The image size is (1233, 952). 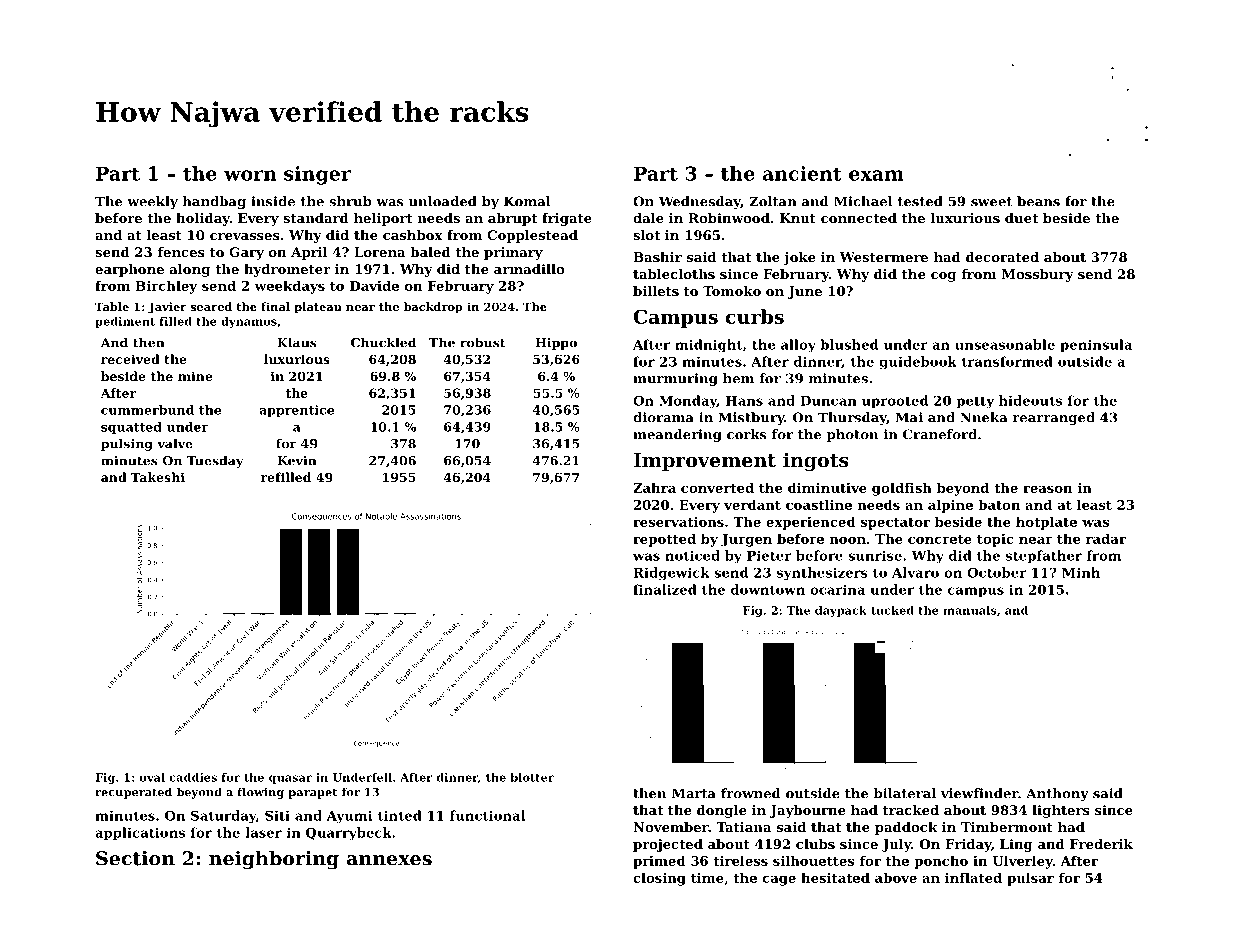 I want to click on uprooted, so click(x=895, y=401).
